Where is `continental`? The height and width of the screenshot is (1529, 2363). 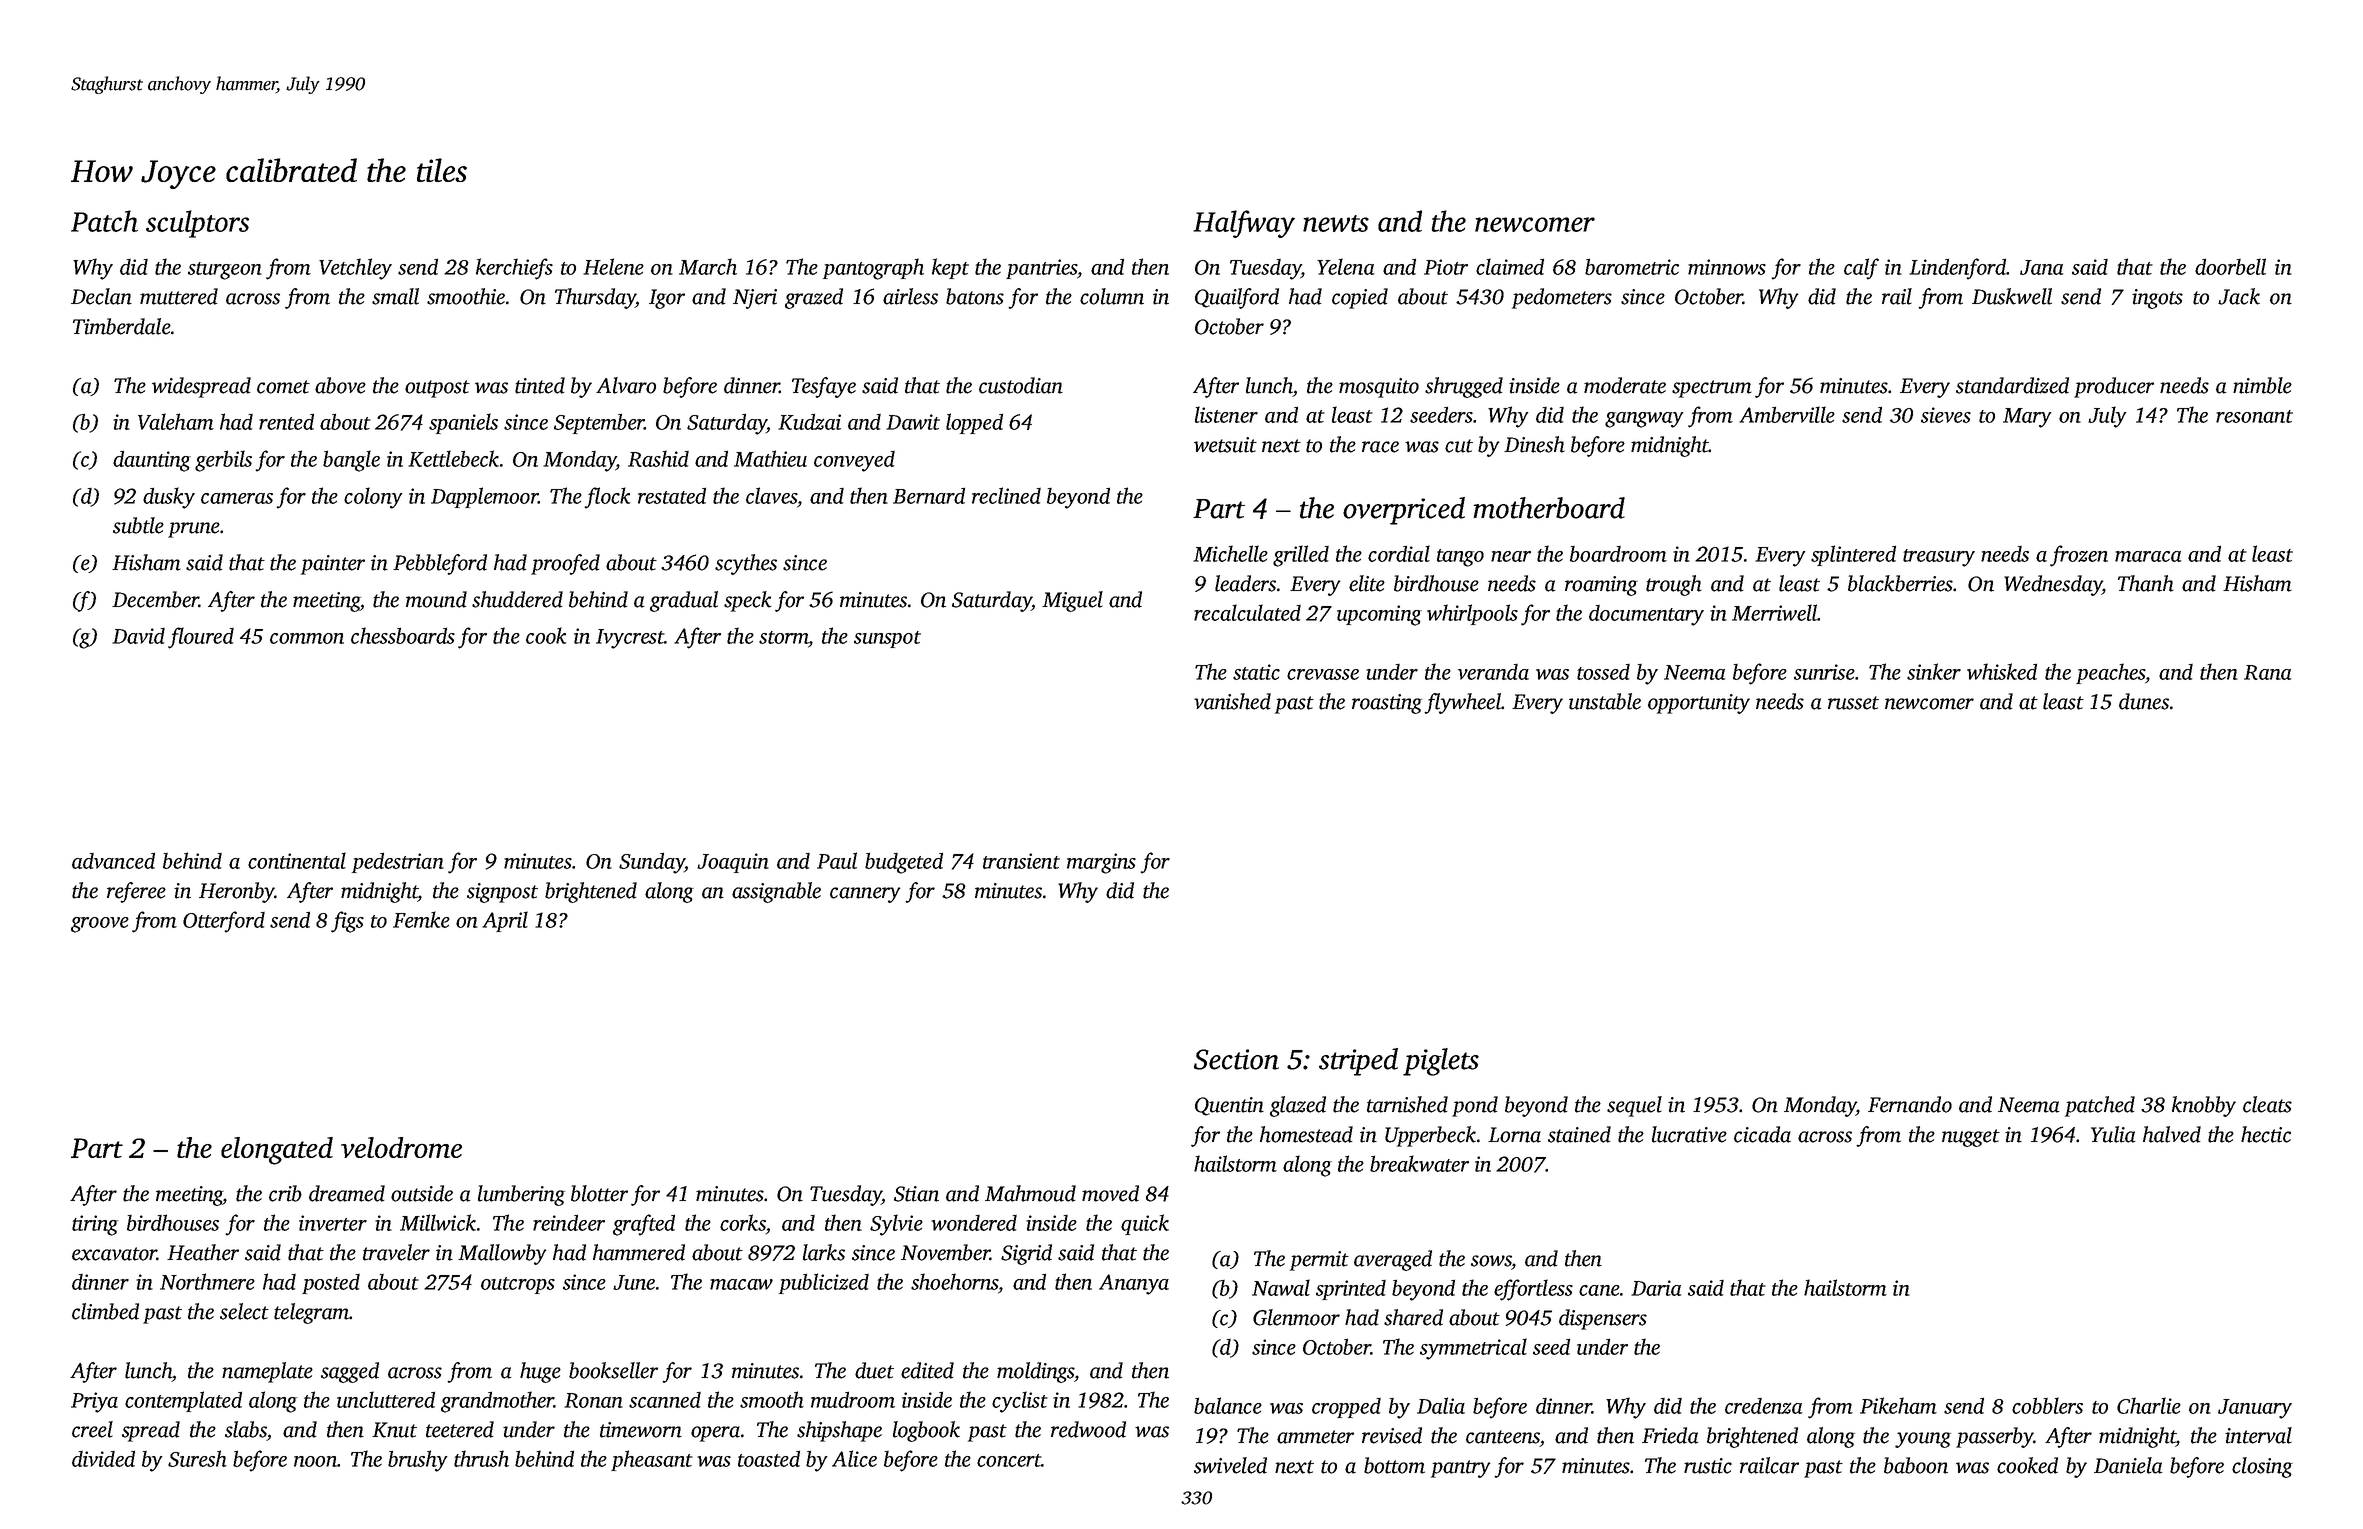
continental is located at coordinates (297, 860).
